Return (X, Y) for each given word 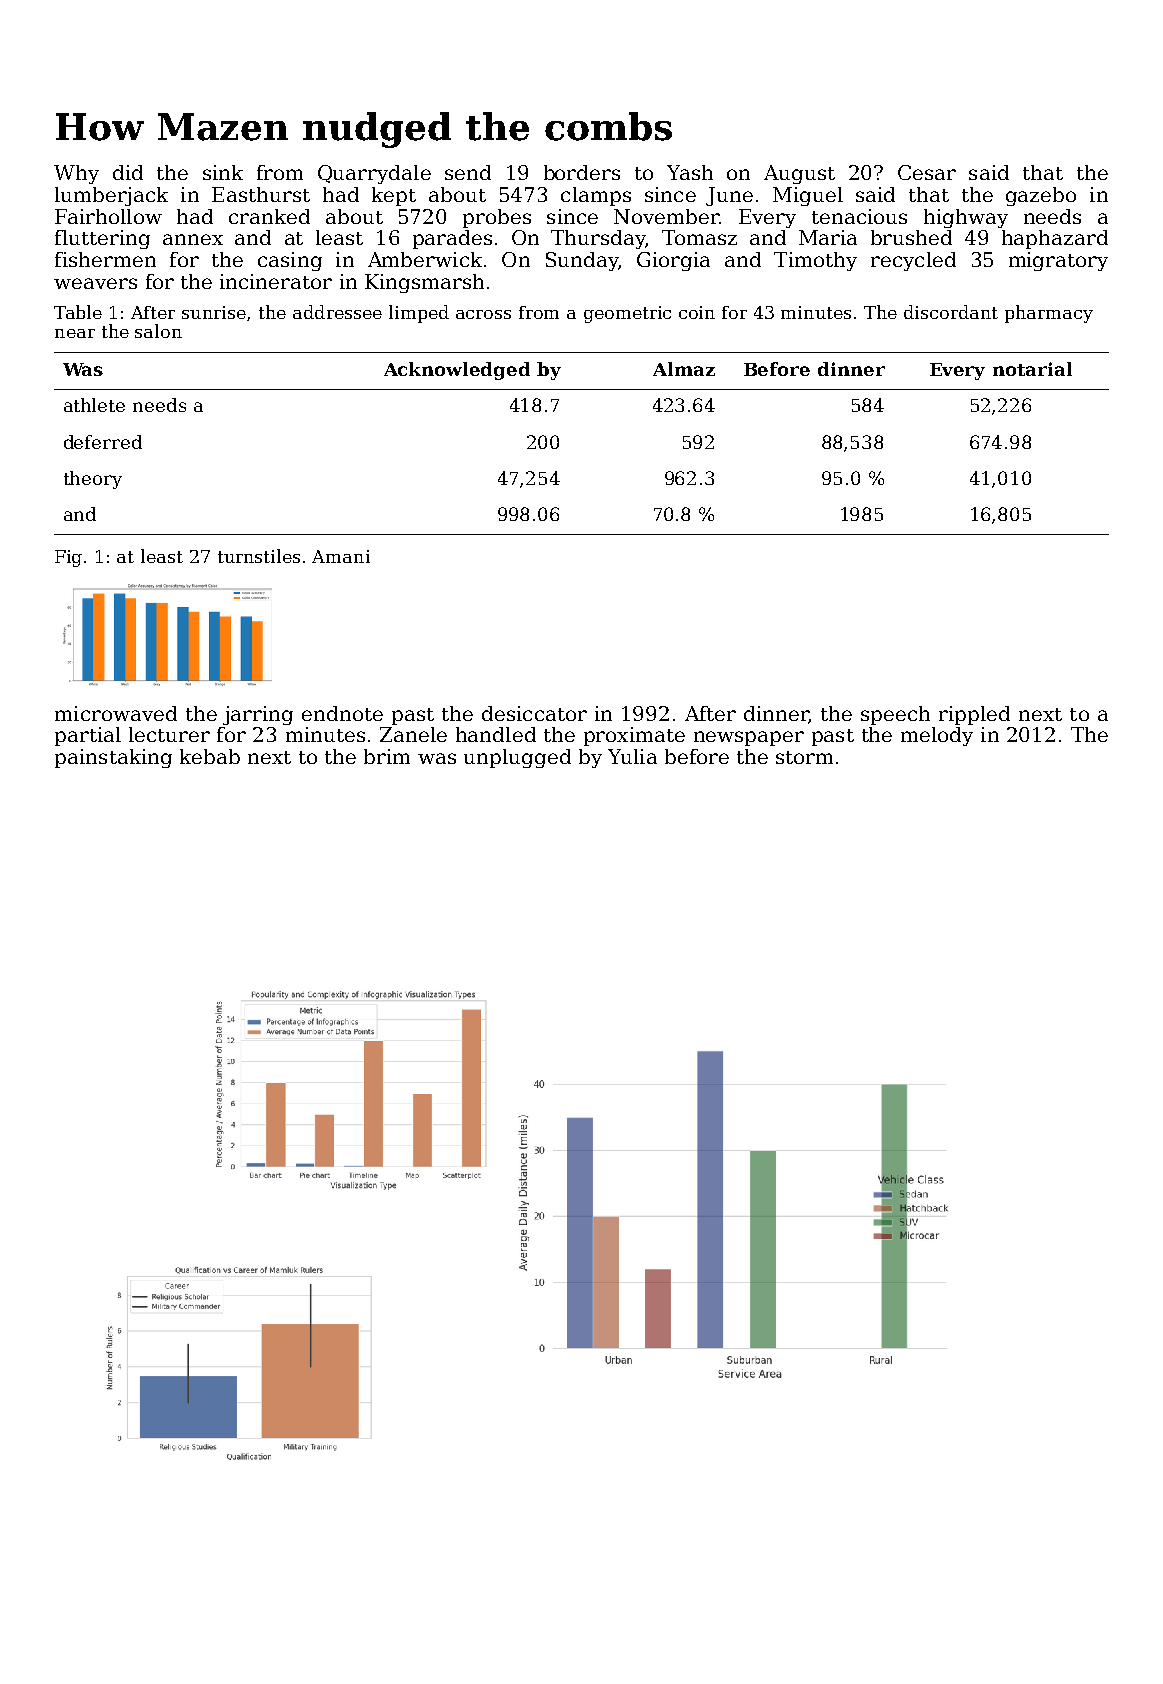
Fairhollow (108, 216)
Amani (341, 556)
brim (387, 756)
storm (804, 757)
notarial (1032, 369)
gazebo (1041, 196)
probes (497, 218)
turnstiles (259, 556)
